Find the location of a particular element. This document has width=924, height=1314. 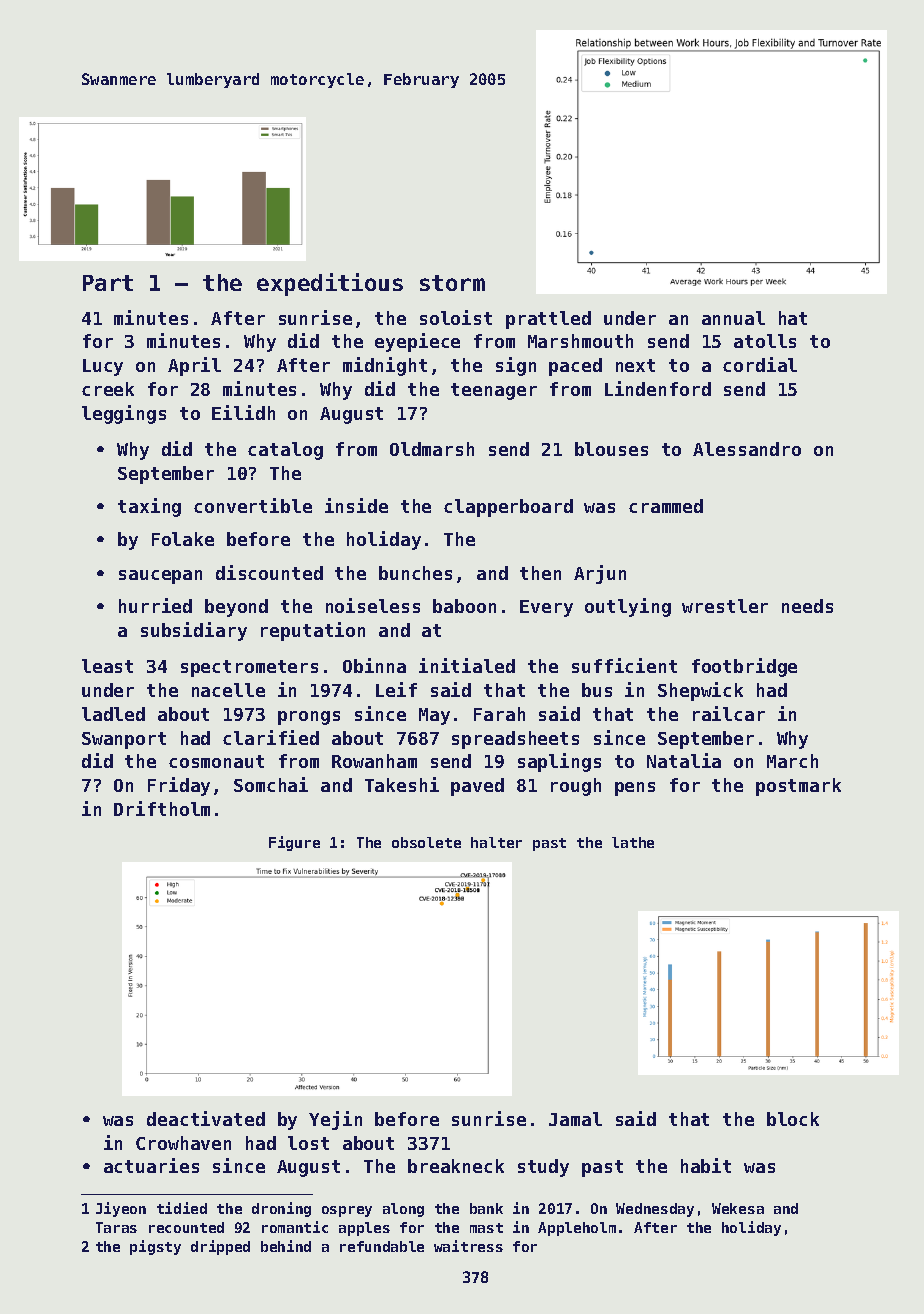

initialed is located at coordinates (467, 665).
